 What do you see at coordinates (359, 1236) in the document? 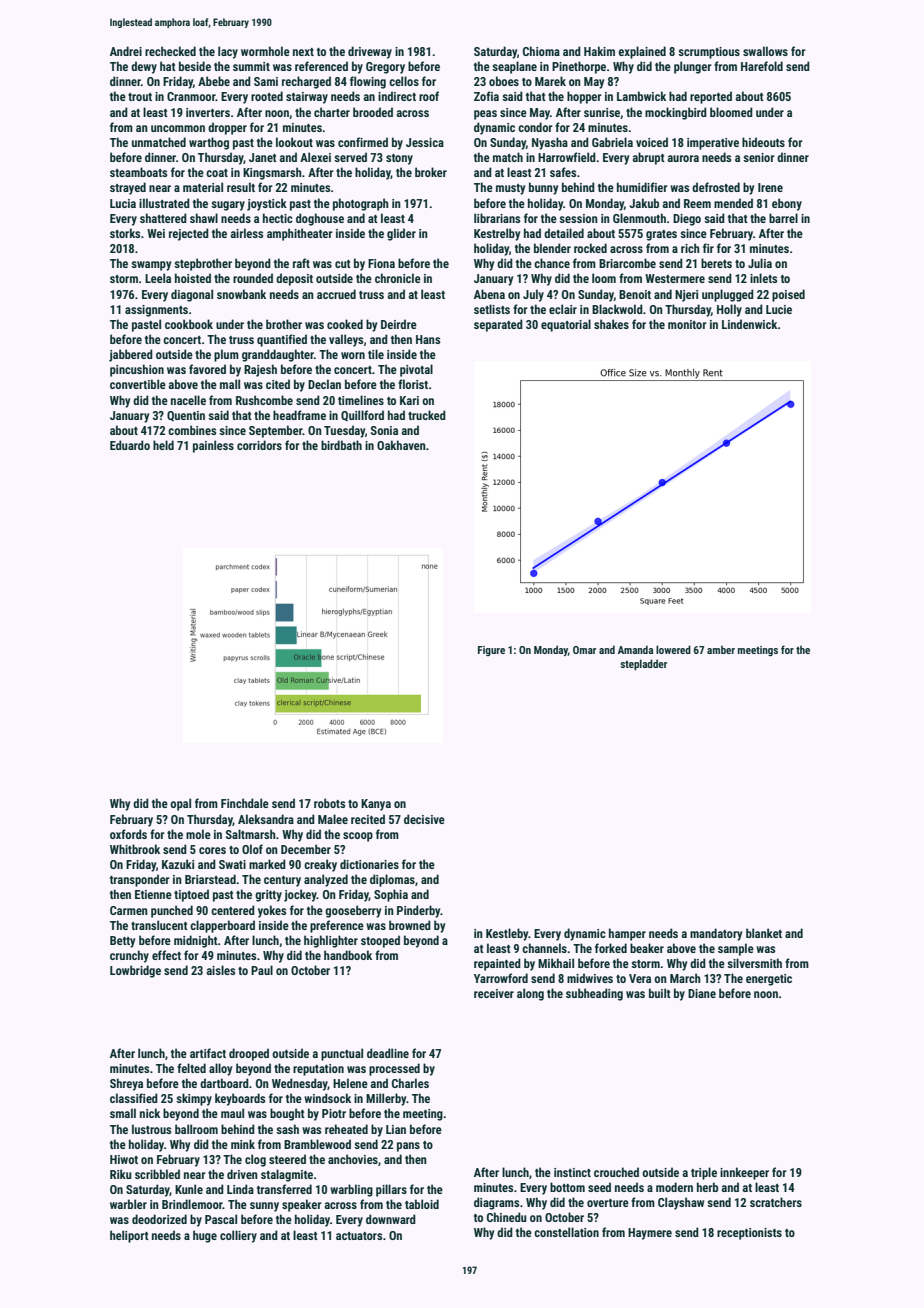
I see `actuators` at bounding box center [359, 1236].
